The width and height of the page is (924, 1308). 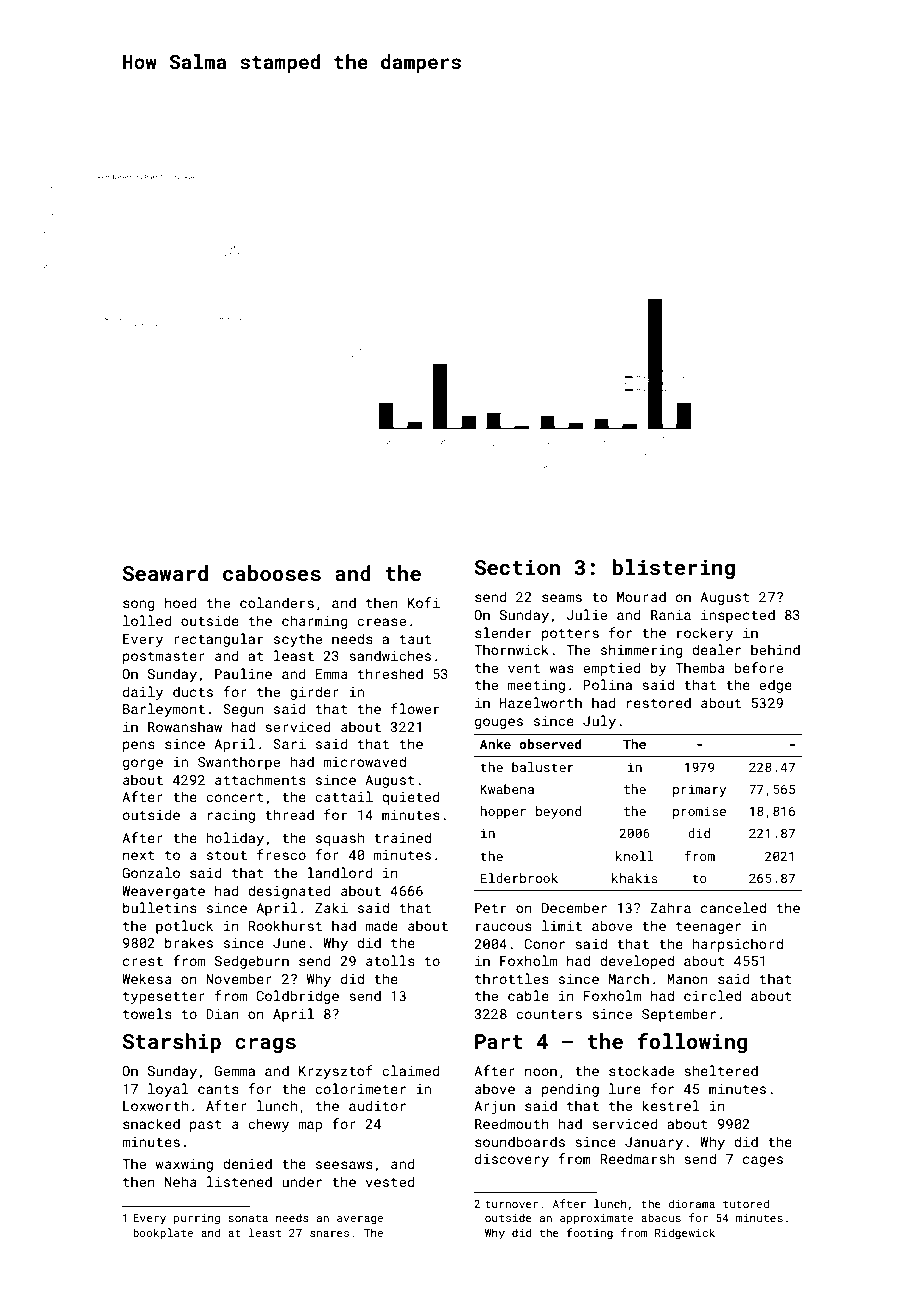 What do you see at coordinates (147, 1013) in the page?
I see `towels` at bounding box center [147, 1013].
